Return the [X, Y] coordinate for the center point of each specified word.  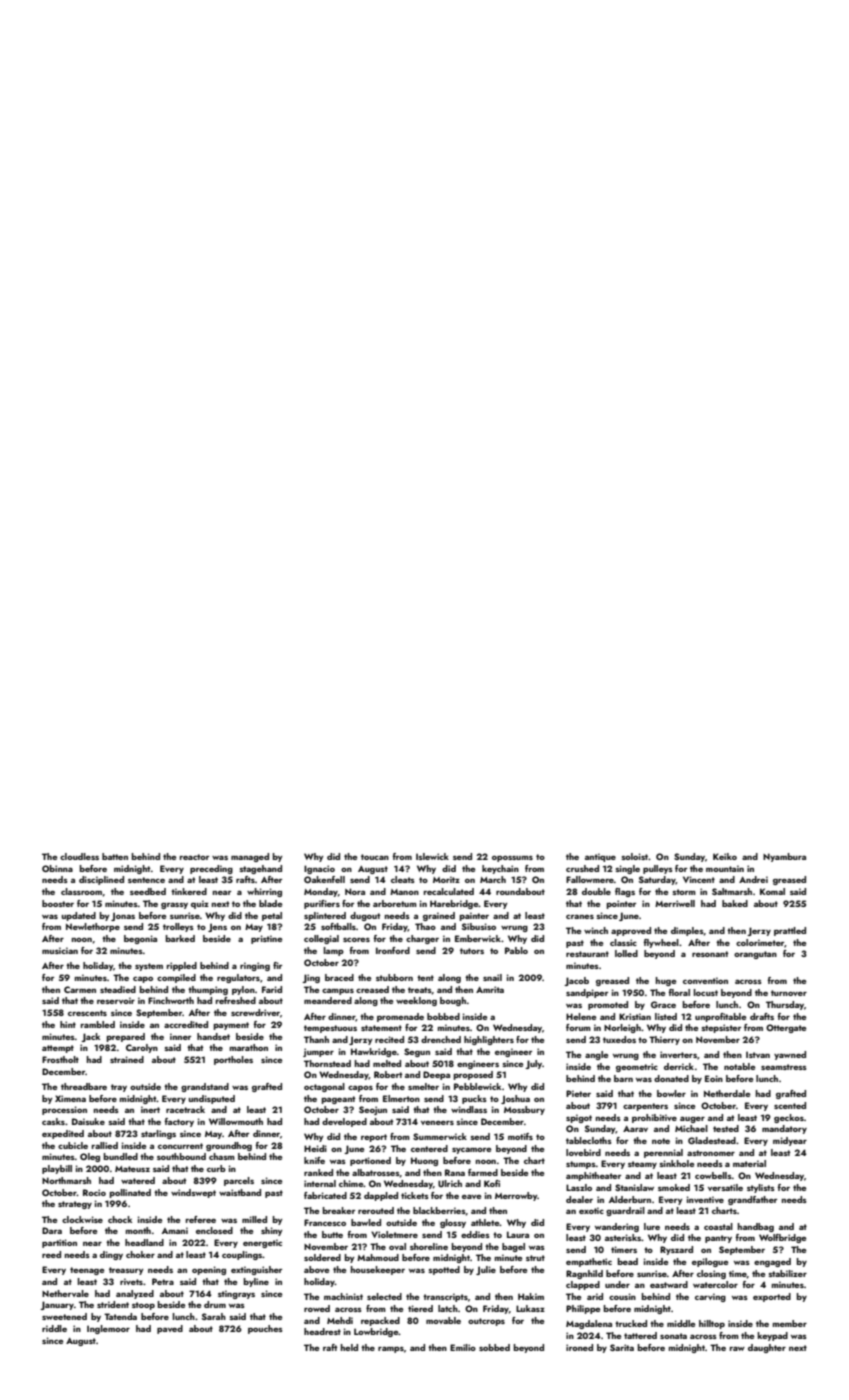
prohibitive [654, 1118]
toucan [375, 857]
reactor [194, 857]
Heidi [315, 1148]
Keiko [725, 856]
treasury [126, 1271]
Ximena [70, 1098]
